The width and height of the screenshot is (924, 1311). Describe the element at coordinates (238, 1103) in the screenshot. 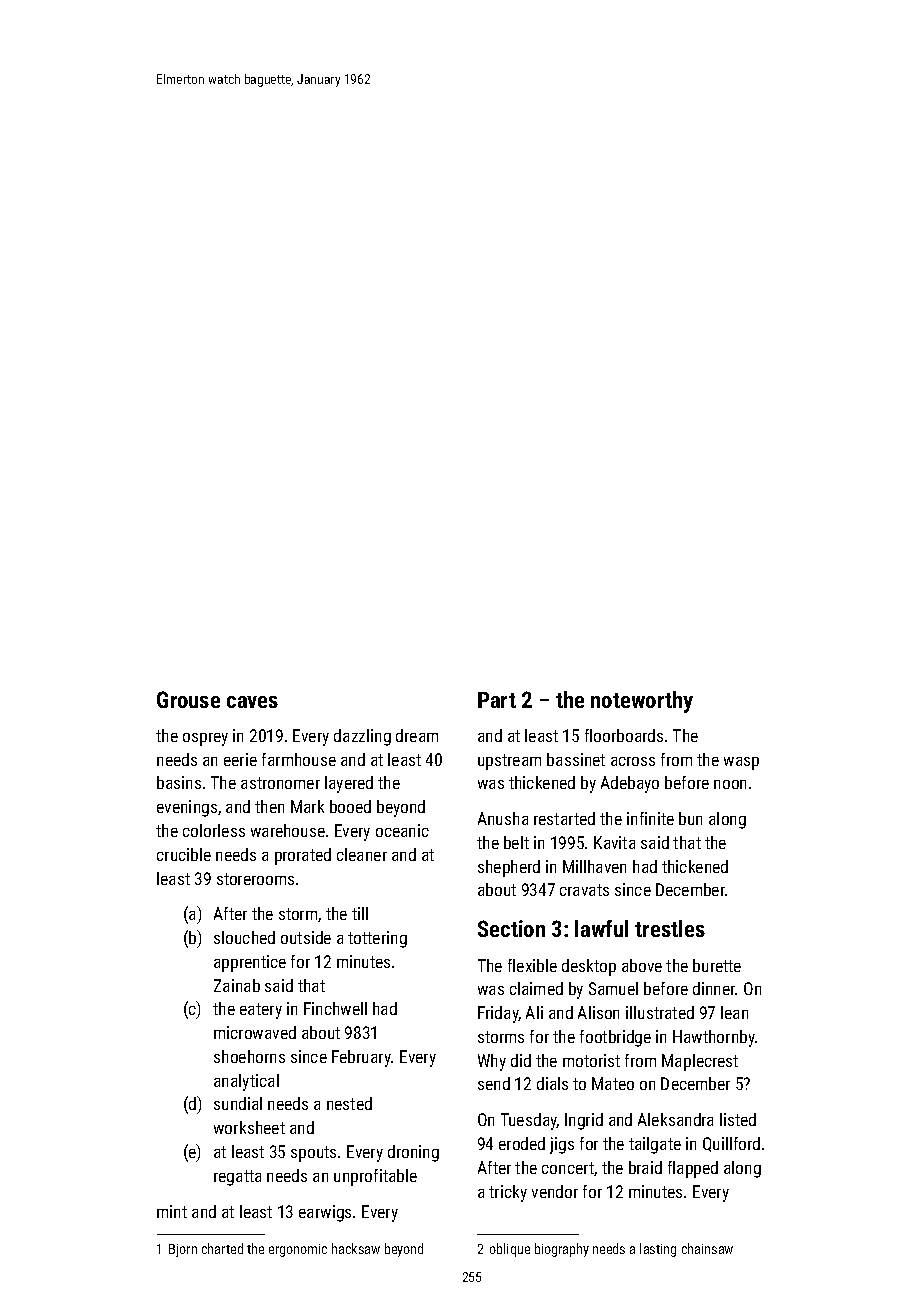

I see `sundial` at that location.
